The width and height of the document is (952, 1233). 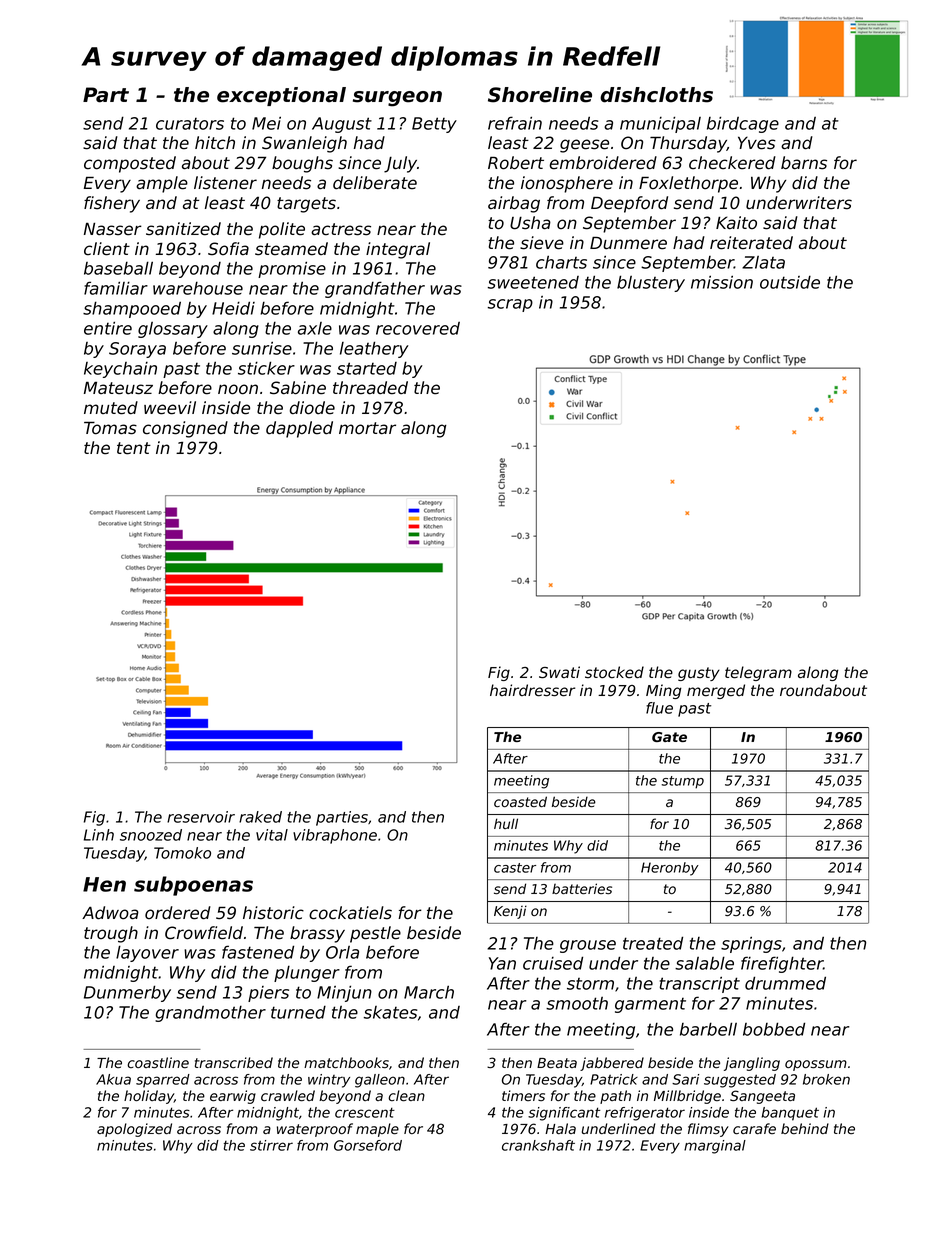 What do you see at coordinates (826, 1079) in the document?
I see `broken` at bounding box center [826, 1079].
